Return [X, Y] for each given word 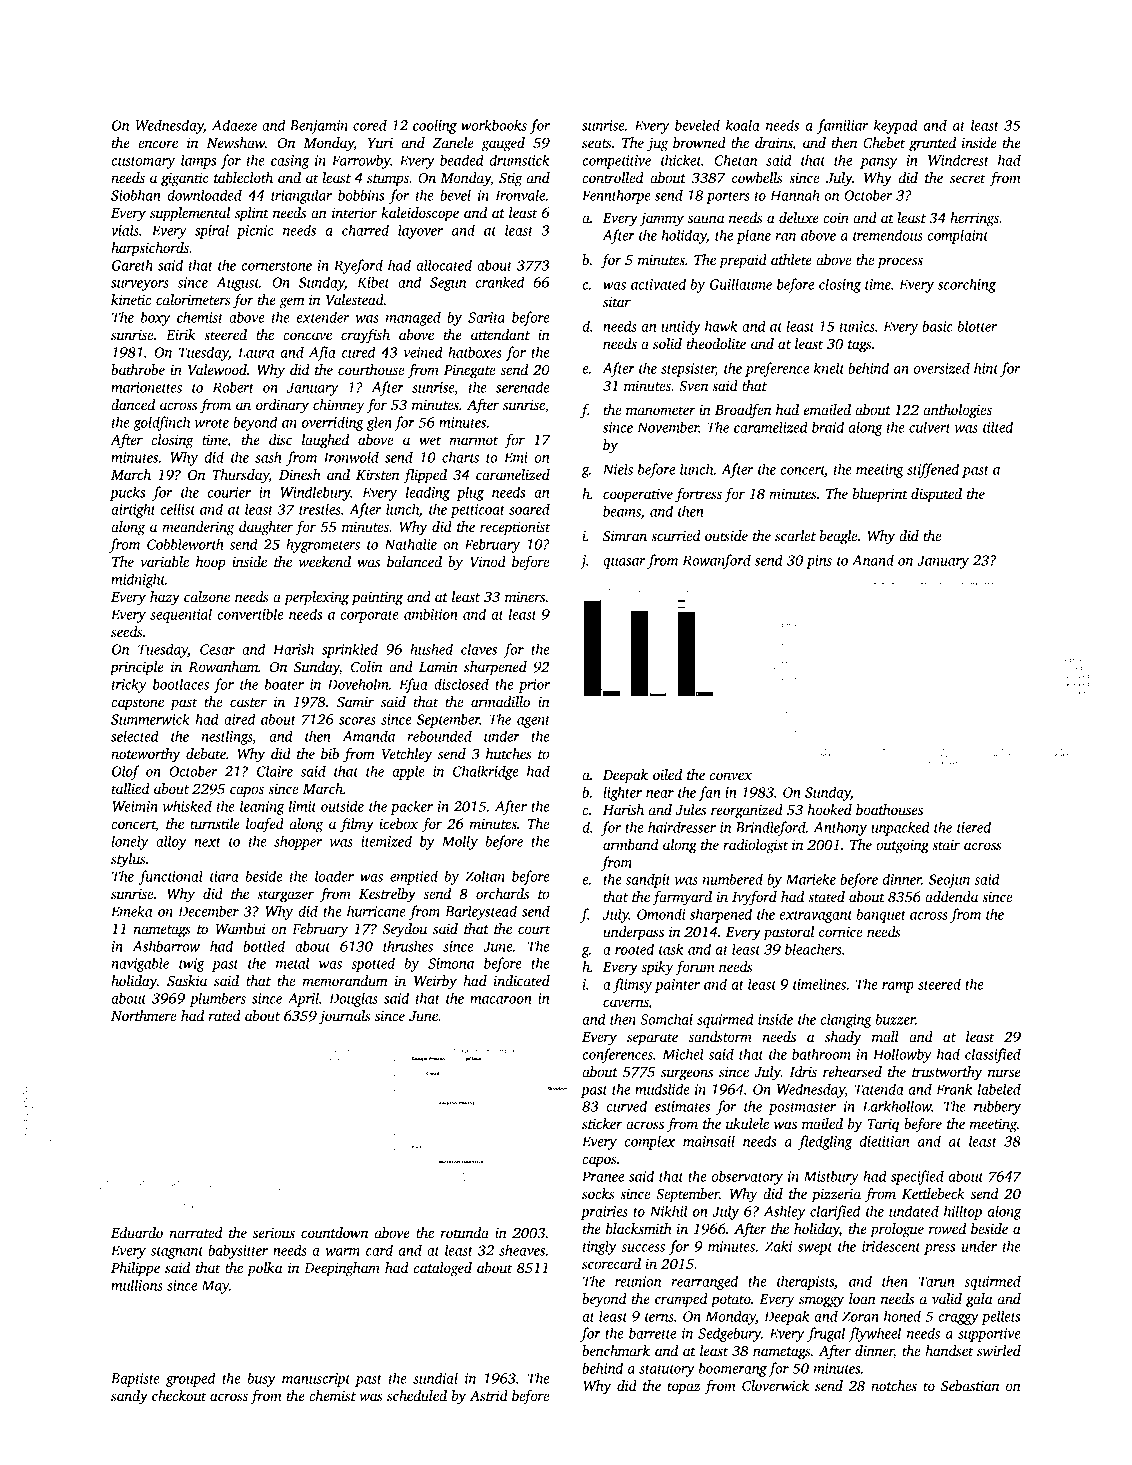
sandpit [648, 880]
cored [370, 125]
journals [345, 1017]
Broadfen [743, 411]
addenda [951, 896]
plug [470, 493]
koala [742, 125]
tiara [224, 876]
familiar [842, 126]
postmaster [802, 1109]
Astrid [488, 1395]
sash [268, 457]
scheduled [417, 1395]
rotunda [464, 1232]
